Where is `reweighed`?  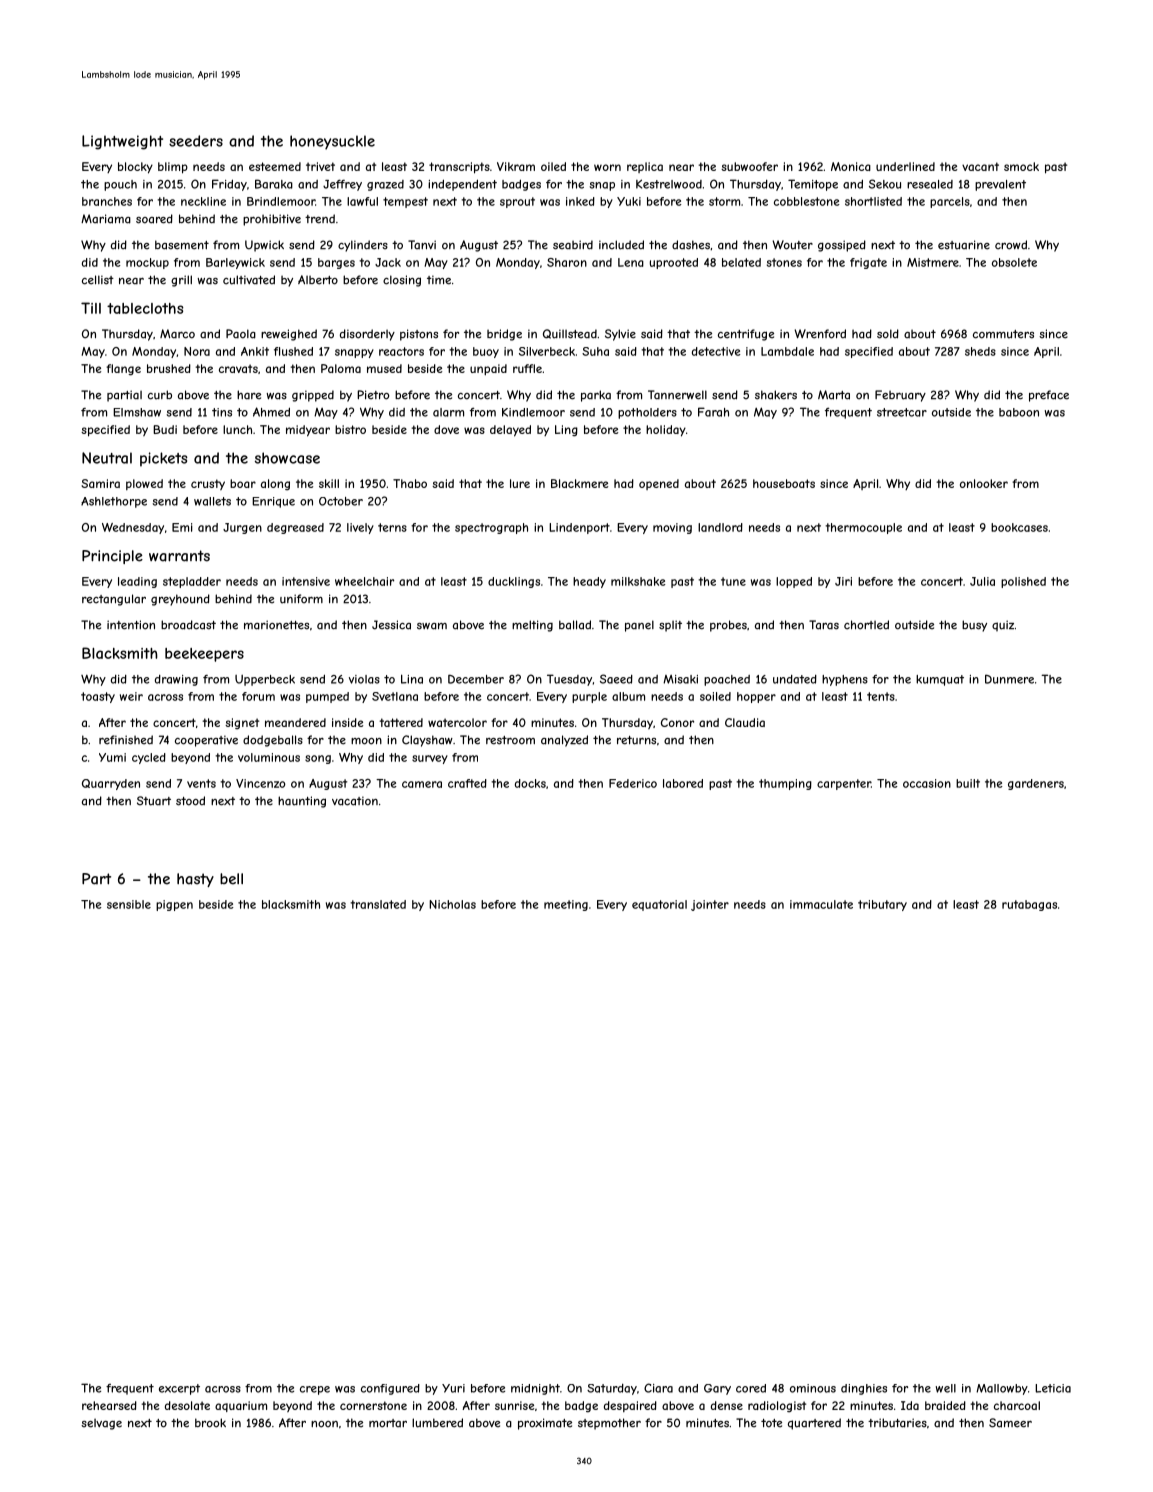 reweighed is located at coordinates (289, 335).
